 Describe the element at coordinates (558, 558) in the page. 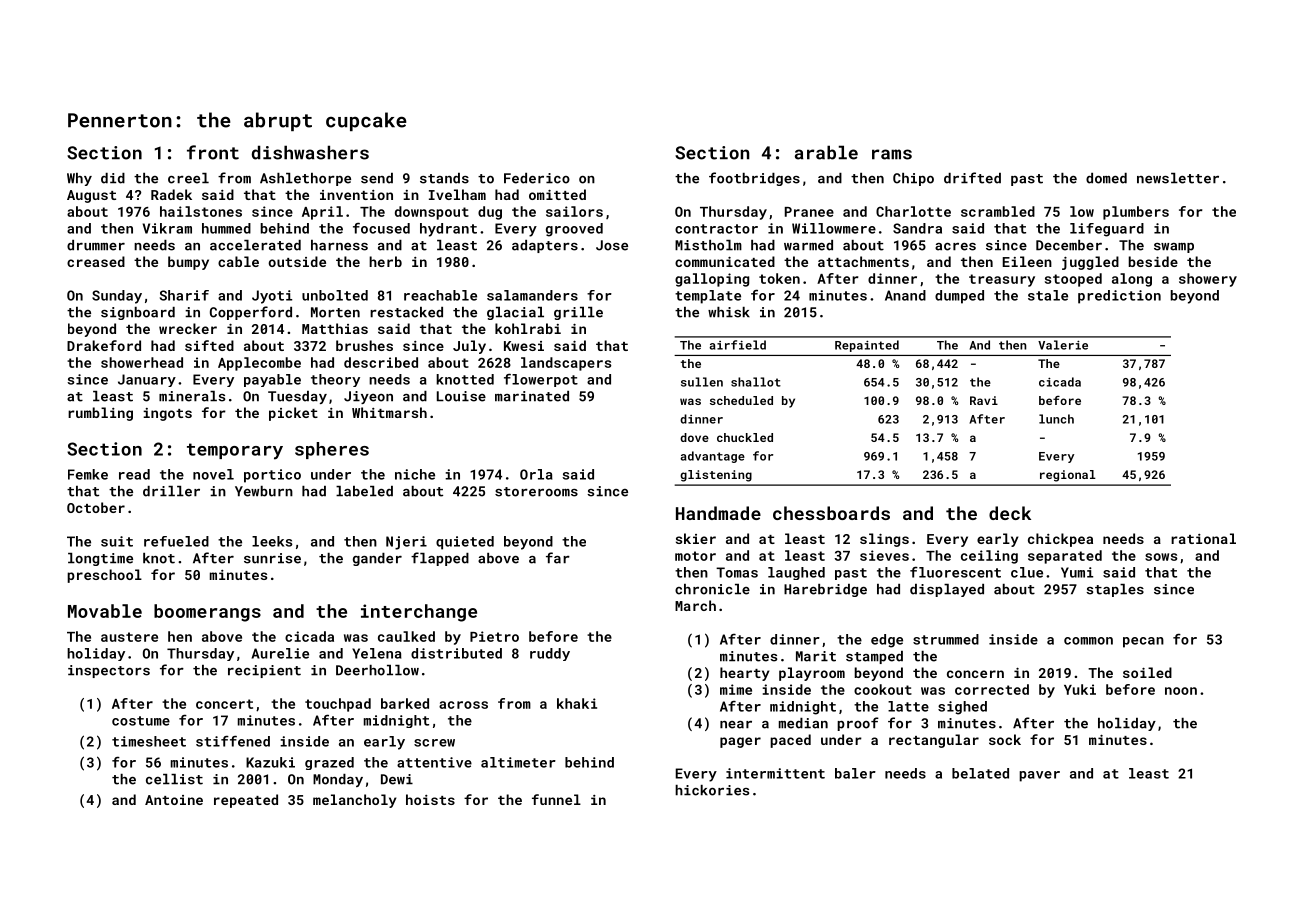

I see `far` at that location.
